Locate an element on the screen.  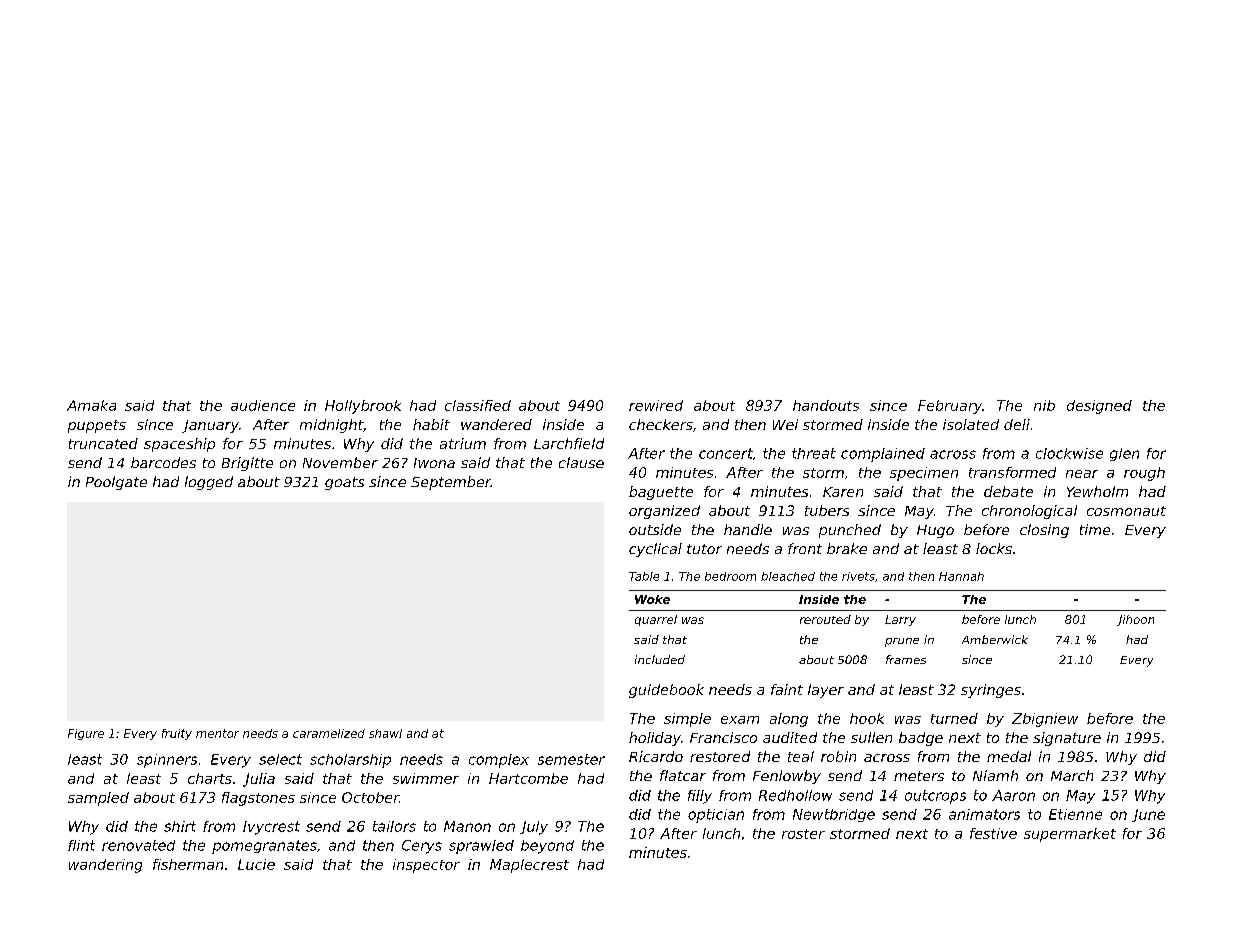
Lucie is located at coordinates (256, 864).
